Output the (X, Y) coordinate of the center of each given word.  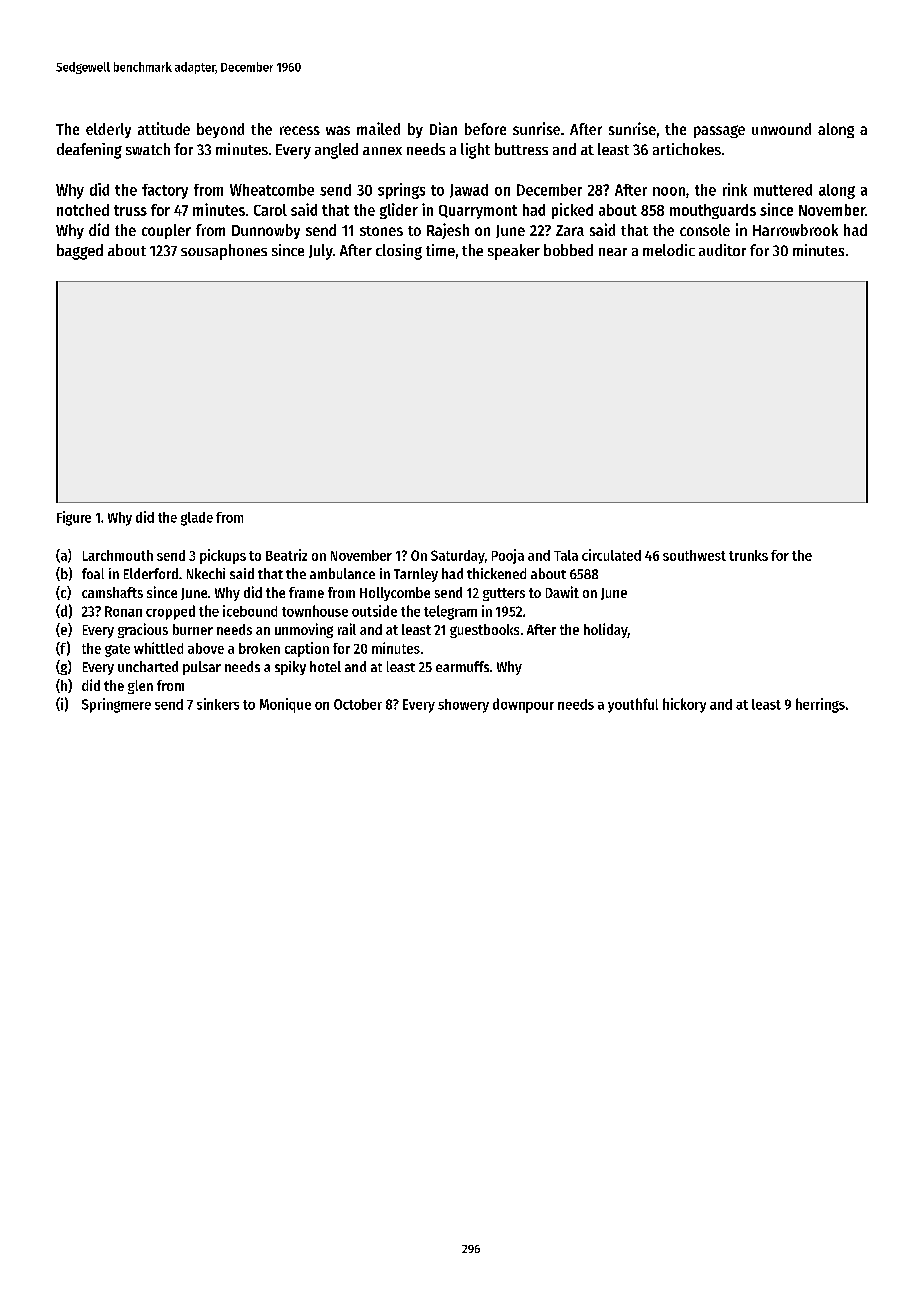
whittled (158, 648)
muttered (783, 190)
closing (399, 252)
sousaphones (224, 252)
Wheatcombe (272, 190)
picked (572, 211)
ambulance (342, 573)
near (613, 252)
